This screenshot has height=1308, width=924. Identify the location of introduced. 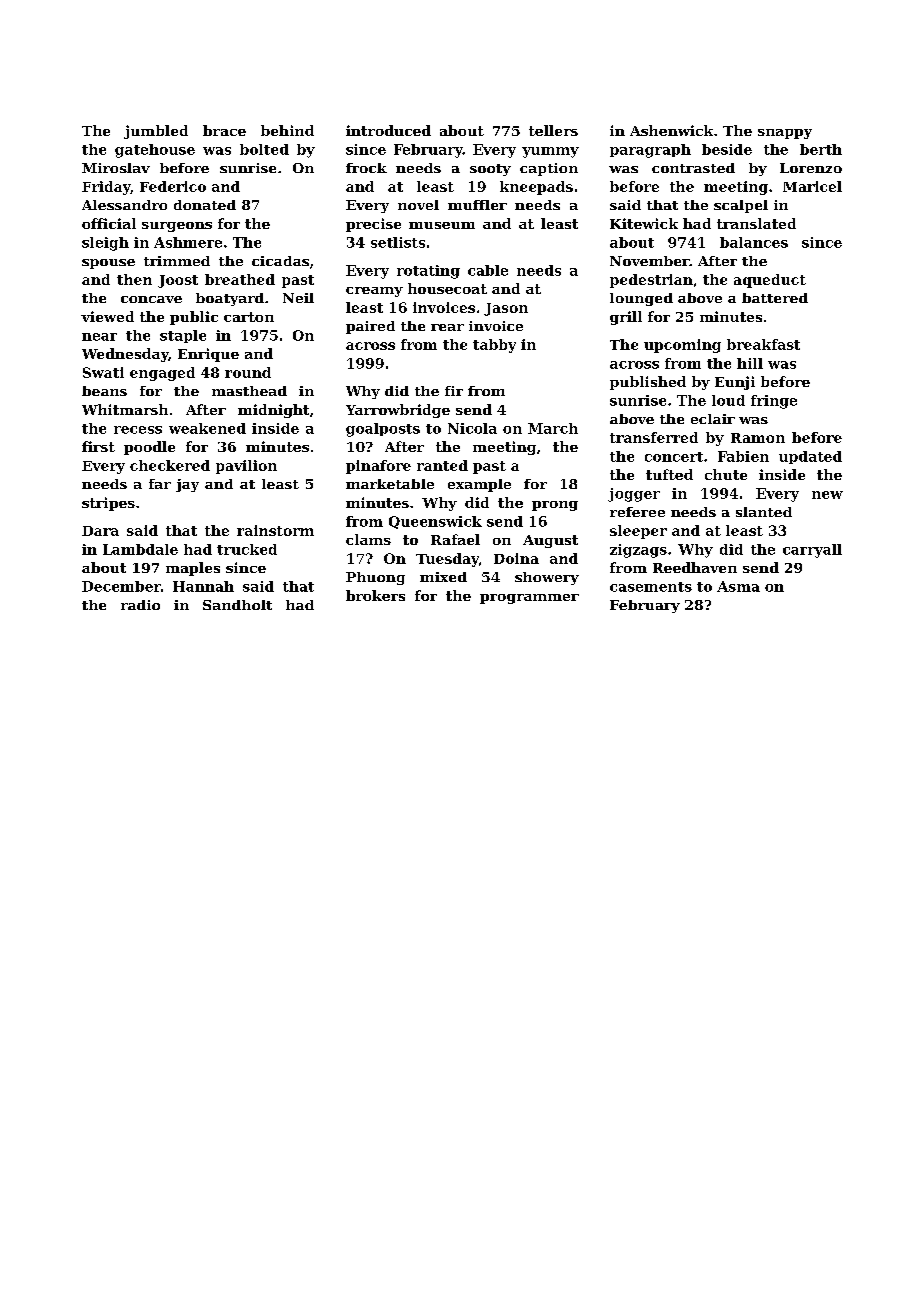
(388, 130).
